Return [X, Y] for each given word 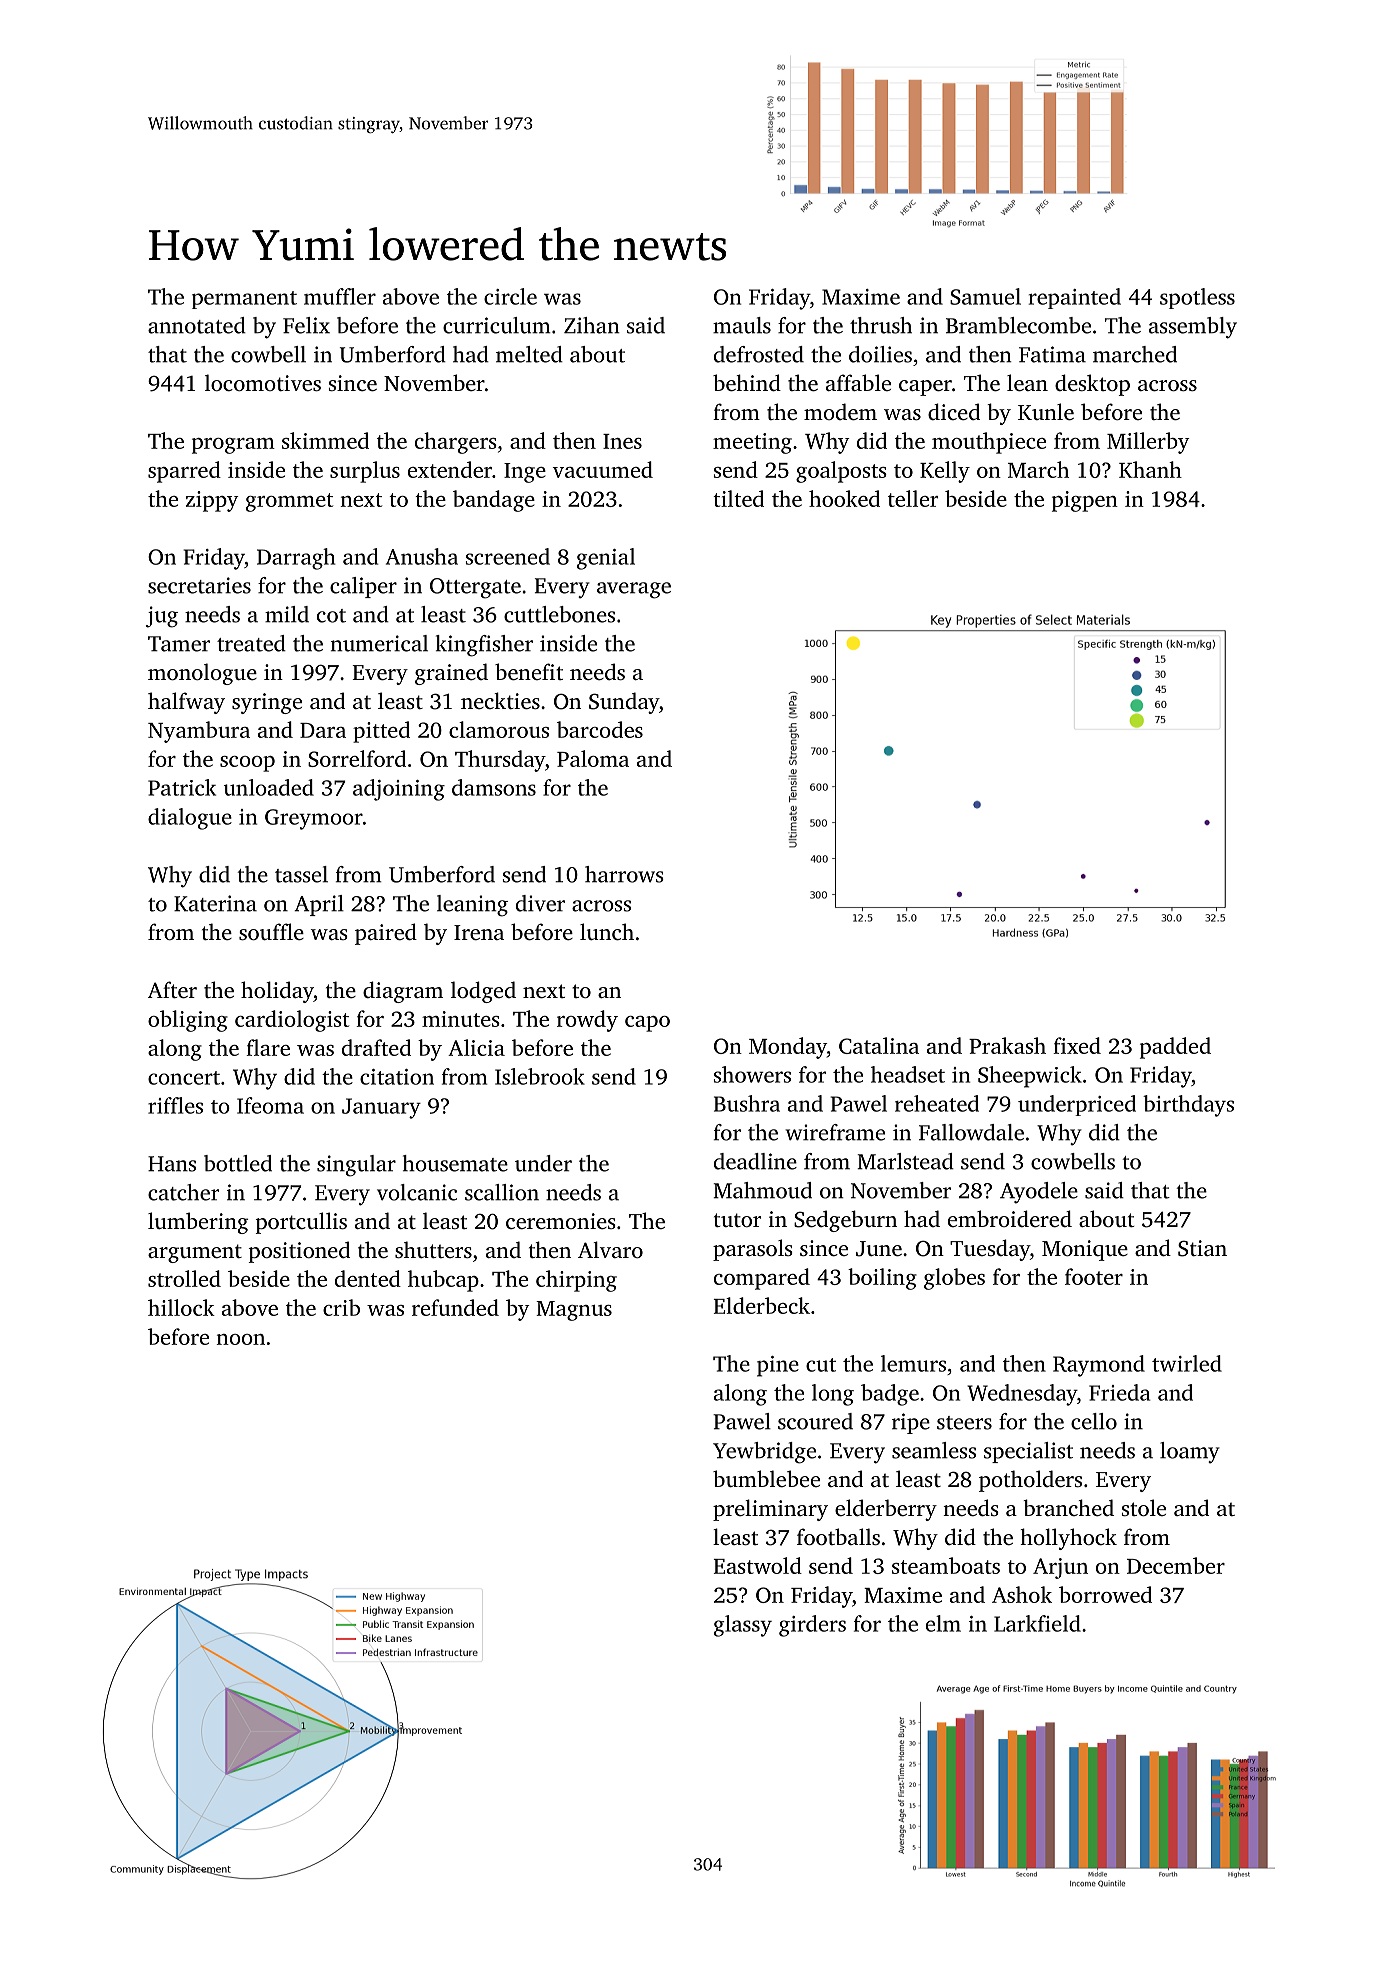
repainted [1075, 298]
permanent [244, 300]
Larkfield [1037, 1623]
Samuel [985, 296]
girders [812, 1626]
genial [606, 559]
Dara [323, 730]
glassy [743, 1626]
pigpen [1085, 501]
